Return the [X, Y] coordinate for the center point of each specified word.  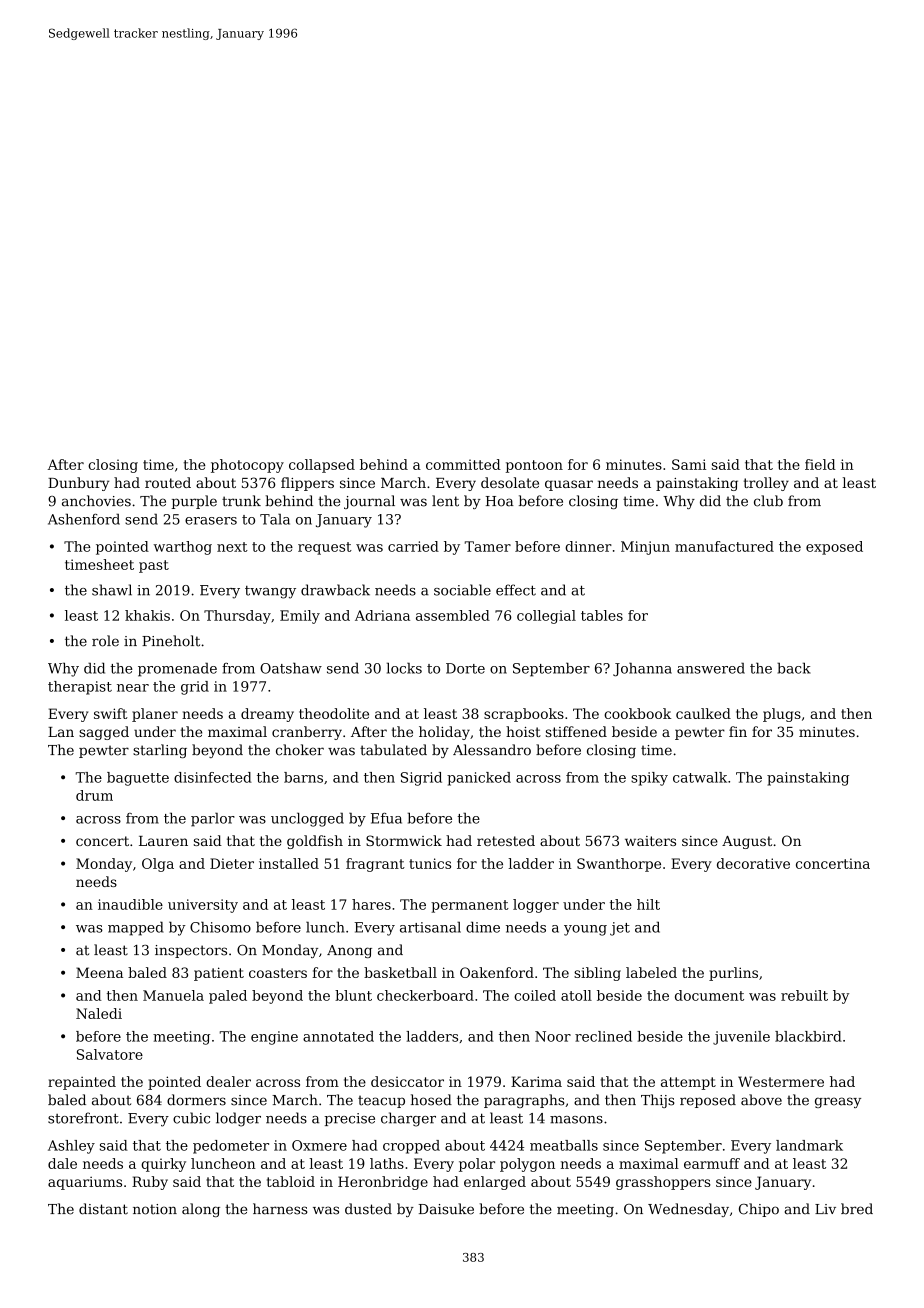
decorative [753, 863]
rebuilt [804, 995]
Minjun [645, 548]
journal [369, 502]
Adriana [382, 615]
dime [483, 927]
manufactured [724, 546]
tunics [430, 863]
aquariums [85, 1183]
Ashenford [84, 519]
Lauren [163, 841]
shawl [112, 590]
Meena [99, 972]
